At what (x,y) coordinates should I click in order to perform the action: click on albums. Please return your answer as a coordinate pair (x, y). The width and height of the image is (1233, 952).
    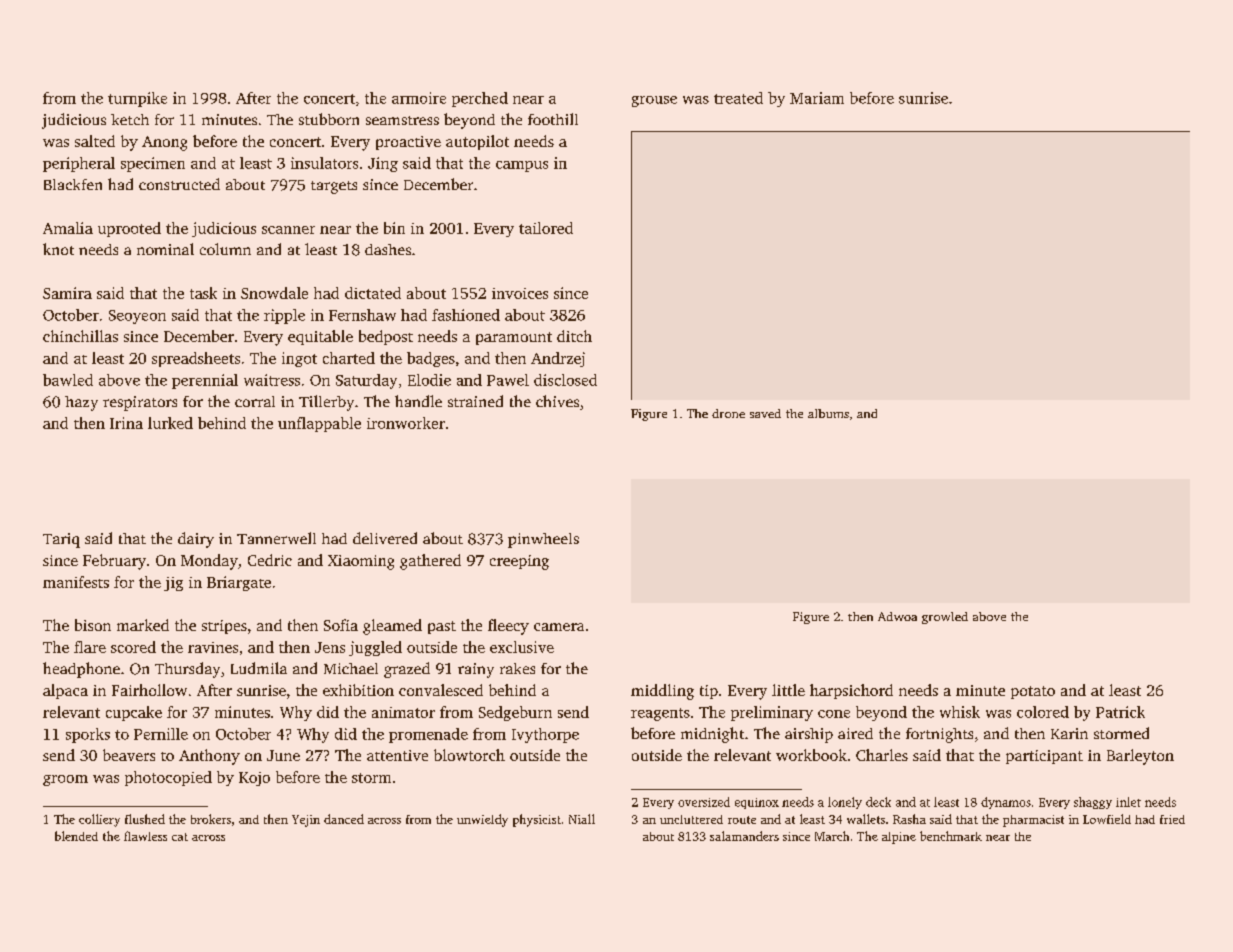
    Looking at the image, I should click on (828, 413).
